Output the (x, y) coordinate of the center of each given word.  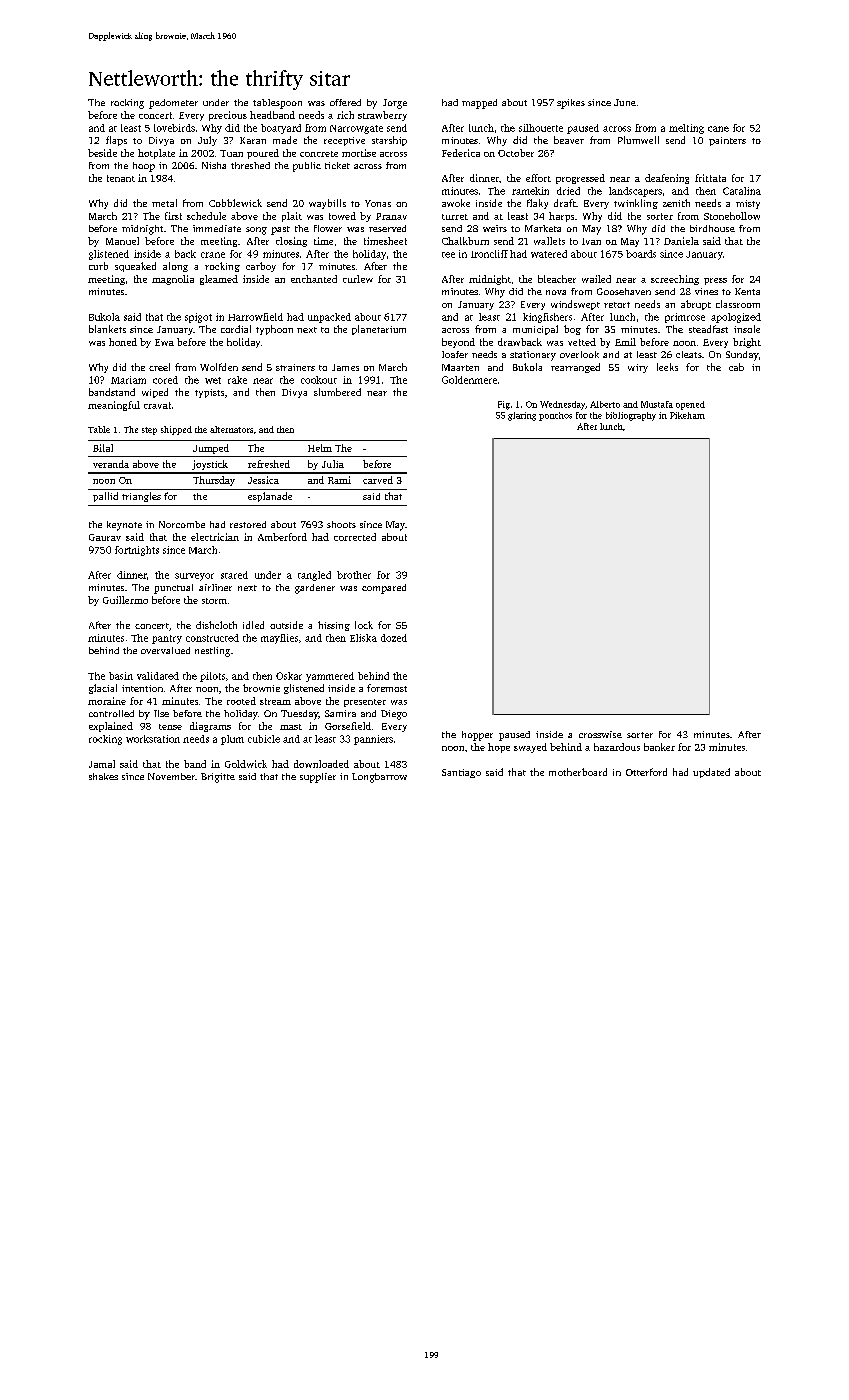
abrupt (696, 305)
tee (448, 255)
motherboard (578, 772)
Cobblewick (235, 203)
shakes (103, 776)
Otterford (646, 772)
